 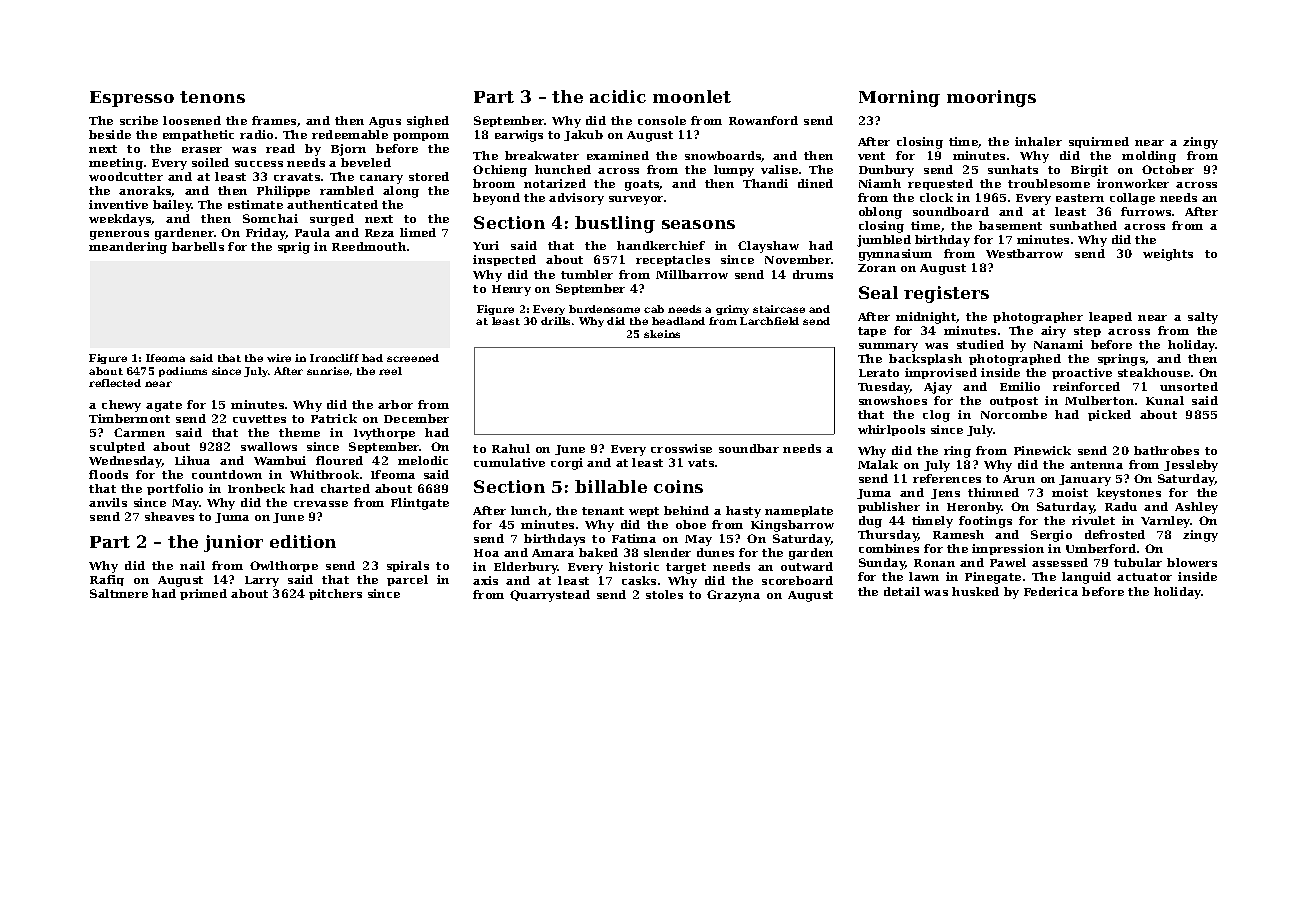 I want to click on Espresso, so click(x=132, y=99).
